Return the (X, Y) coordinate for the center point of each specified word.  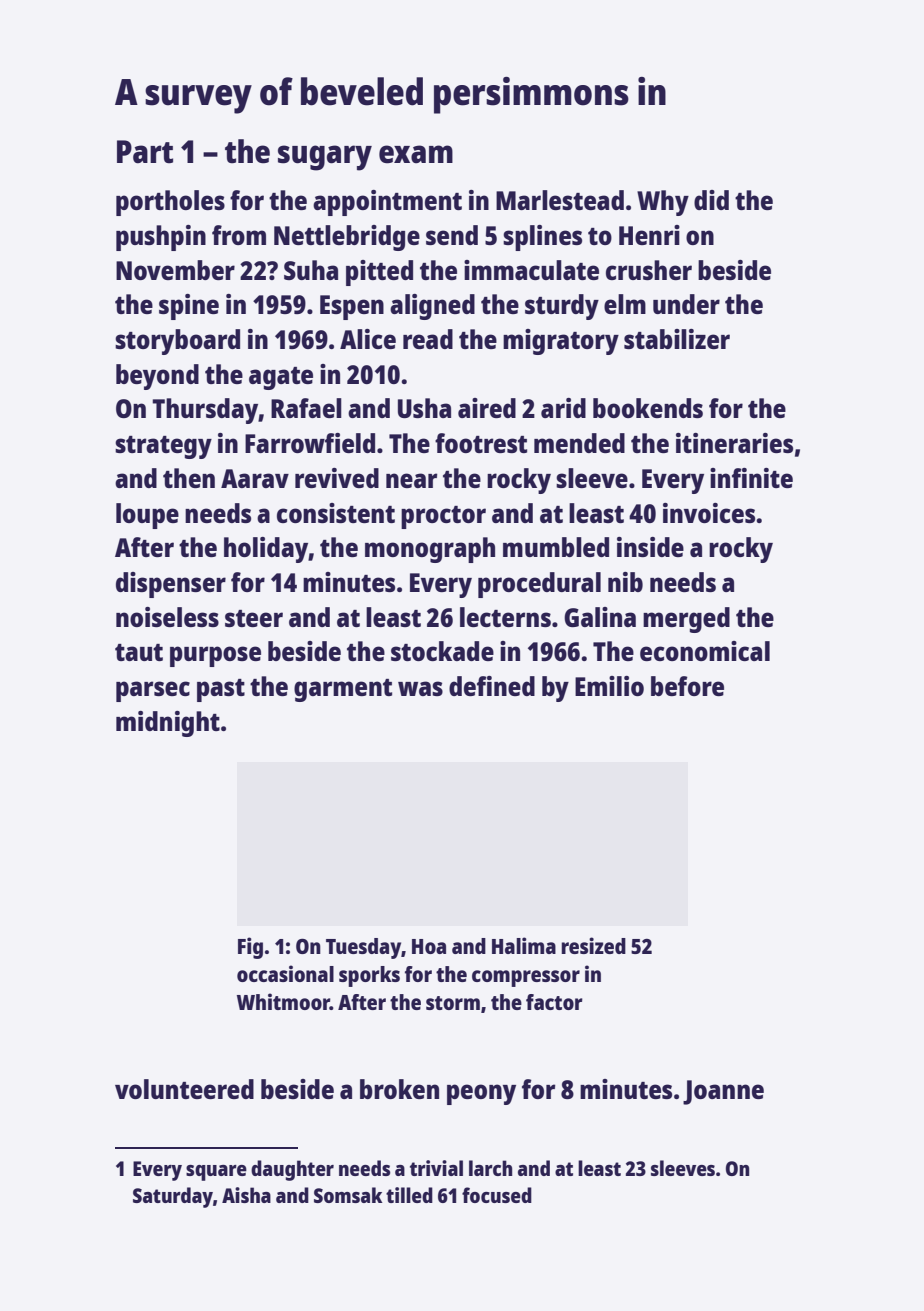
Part (145, 152)
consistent (336, 513)
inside (650, 547)
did (711, 200)
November (175, 270)
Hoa (429, 946)
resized (593, 945)
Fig (250, 948)
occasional (285, 973)
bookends (648, 408)
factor (554, 1002)
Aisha (246, 1195)
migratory (561, 342)
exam (416, 154)
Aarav (255, 478)
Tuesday (363, 948)
